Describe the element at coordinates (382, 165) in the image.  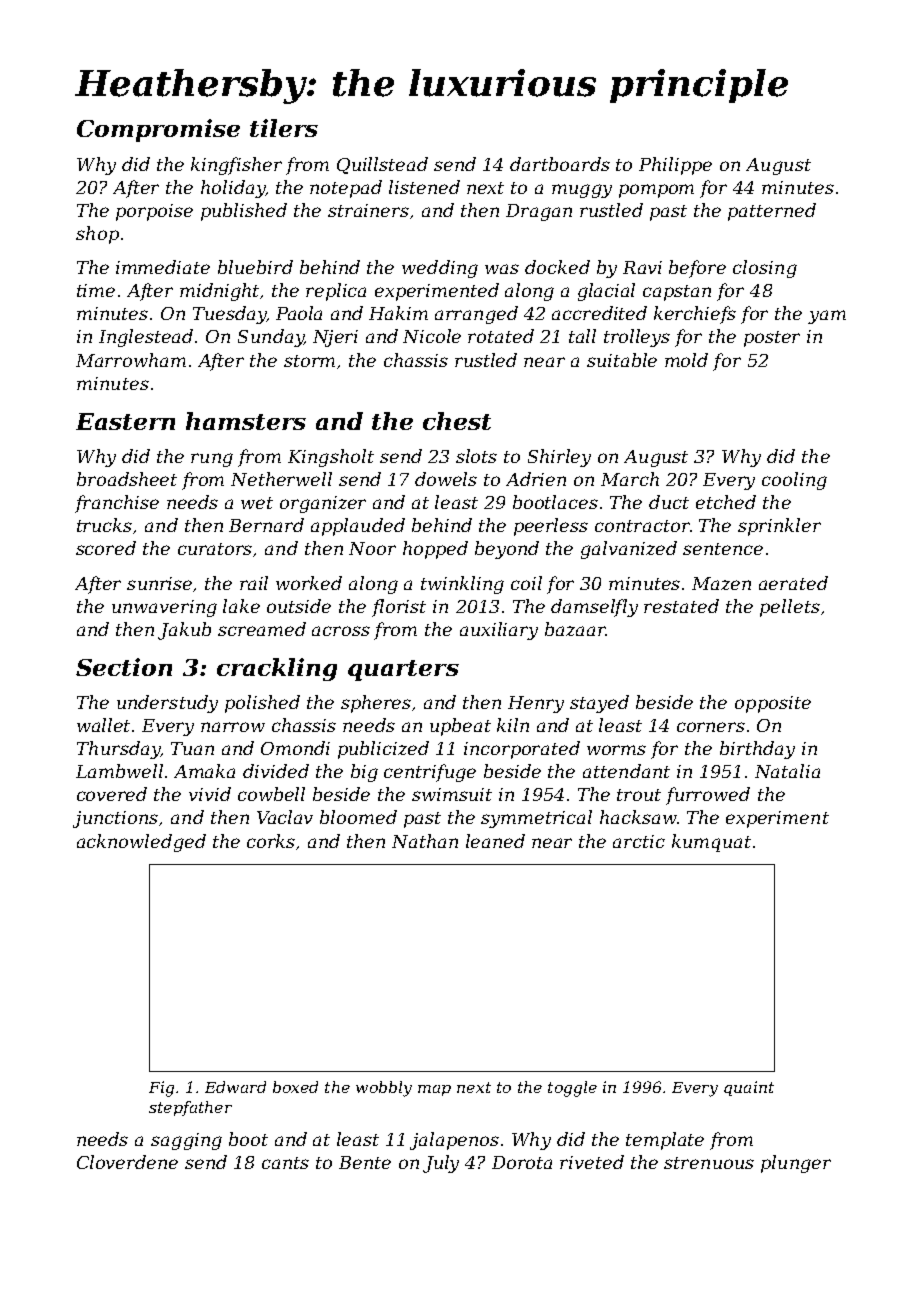
I see `Quillstead` at that location.
